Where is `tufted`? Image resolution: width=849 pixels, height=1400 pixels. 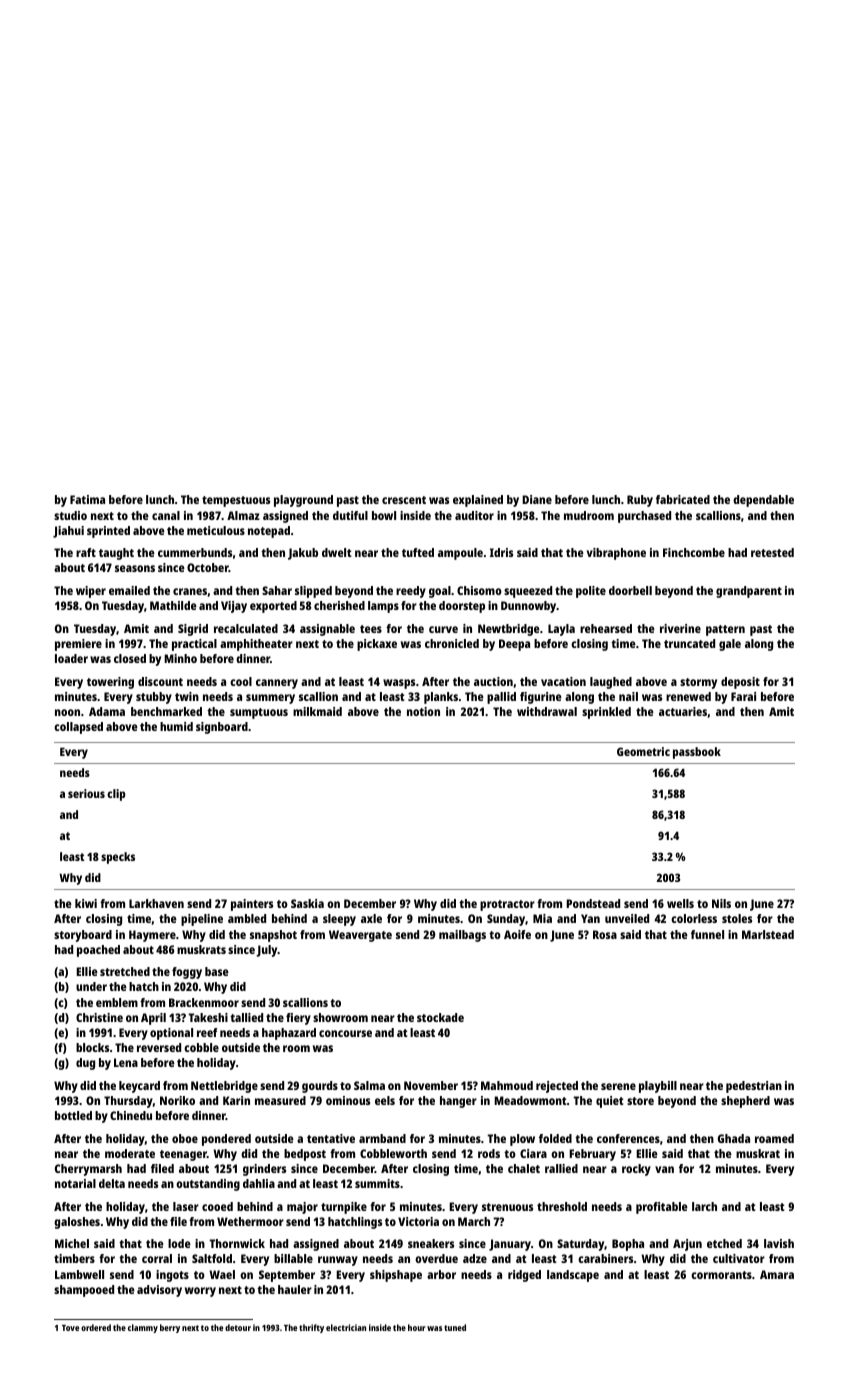
tufted is located at coordinates (418, 552).
